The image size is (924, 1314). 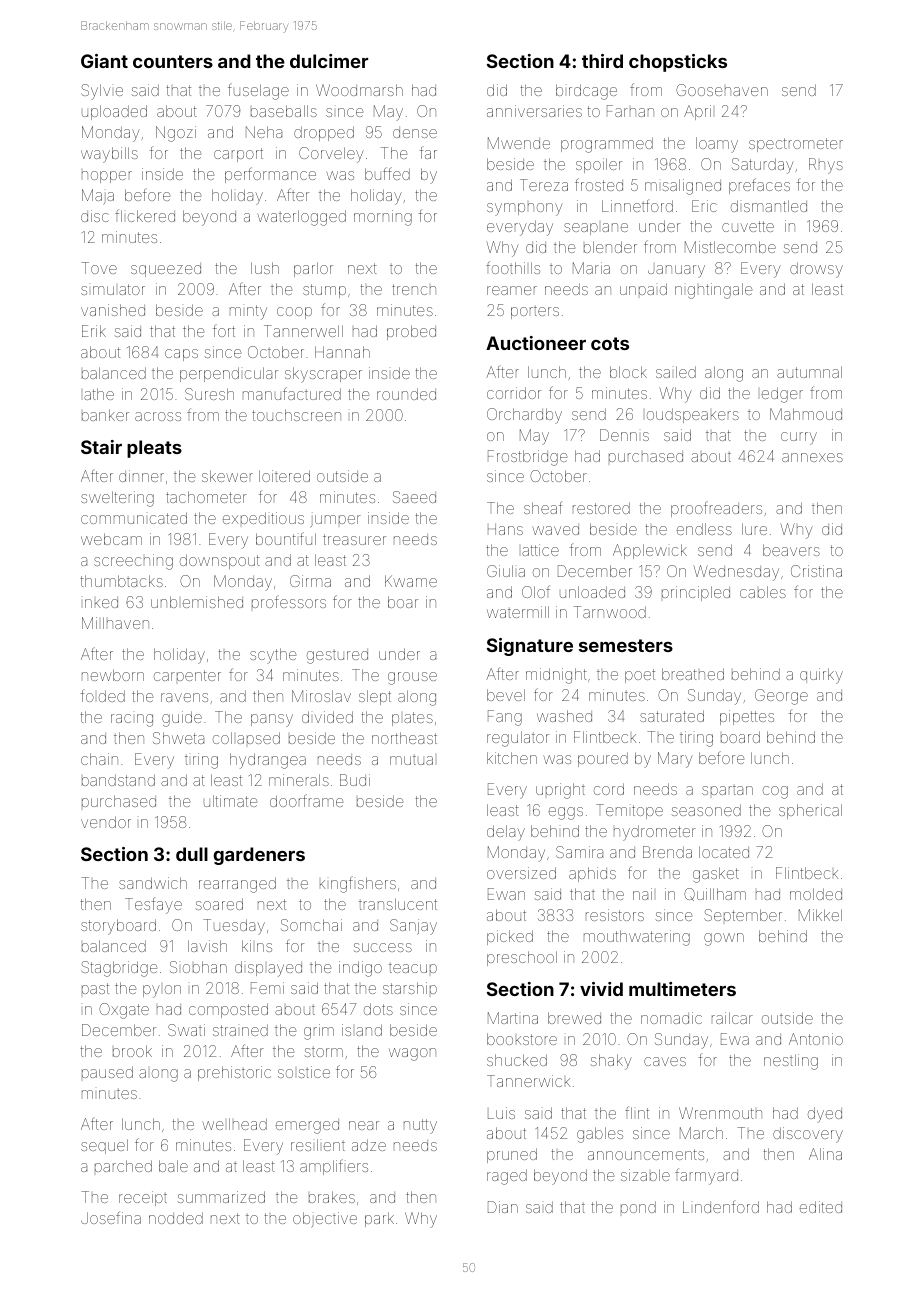 What do you see at coordinates (124, 1011) in the page?
I see `Oxgate` at bounding box center [124, 1011].
